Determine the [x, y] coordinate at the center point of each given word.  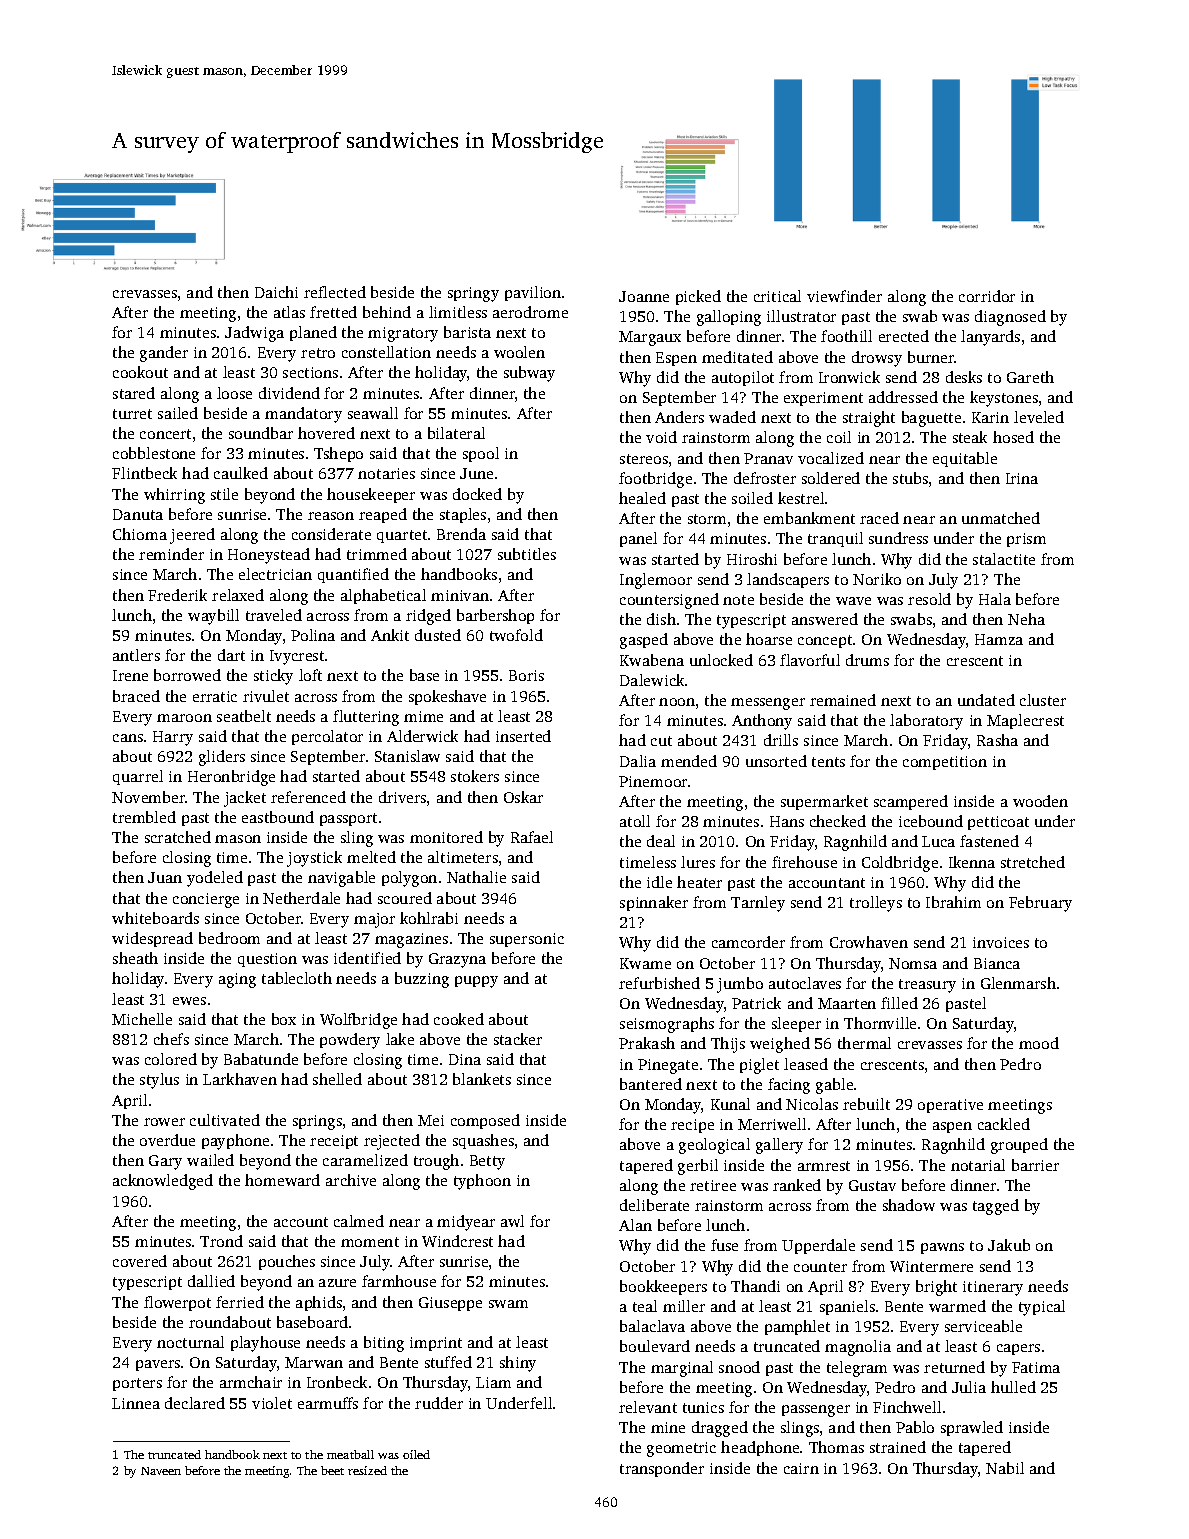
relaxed [238, 595]
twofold [516, 635]
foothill [846, 336]
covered [140, 1261]
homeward [282, 1180]
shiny [518, 1364]
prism [1026, 540]
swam [508, 1304]
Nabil [1005, 1468]
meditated [737, 357]
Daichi [276, 292]
